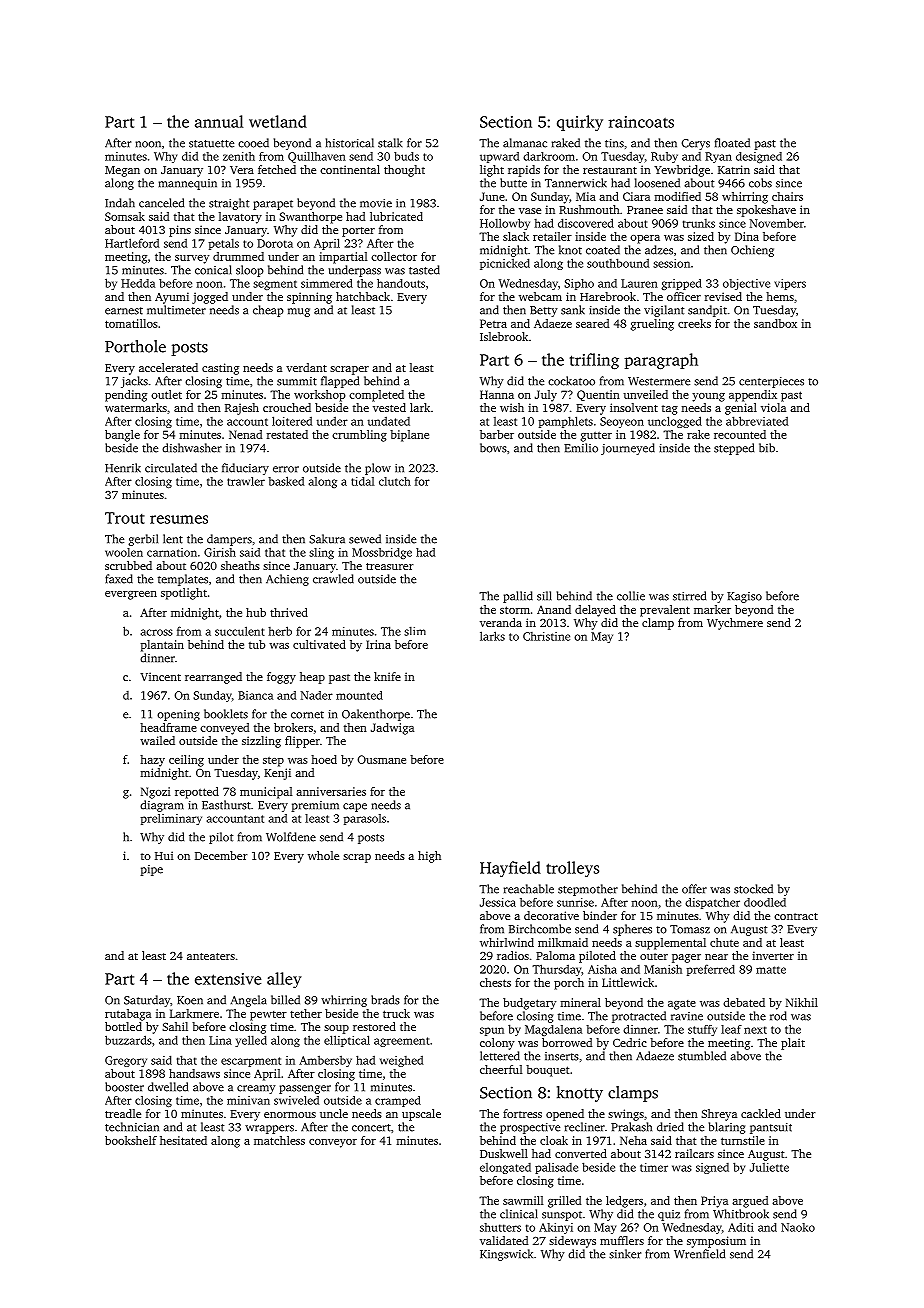 The width and height of the document is (924, 1308). What do you see at coordinates (284, 980) in the document?
I see `alley` at bounding box center [284, 980].
